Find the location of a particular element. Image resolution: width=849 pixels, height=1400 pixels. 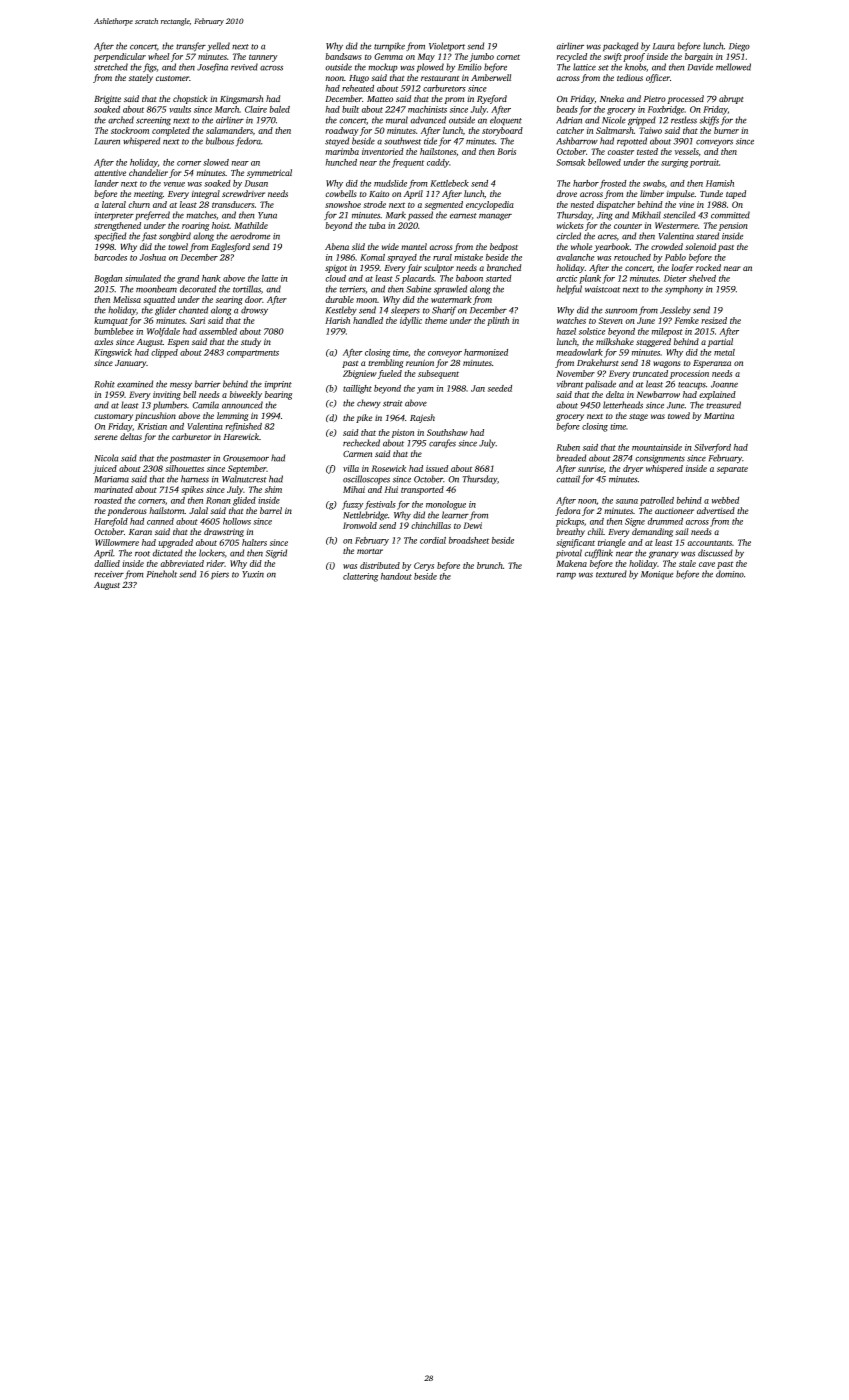

domino is located at coordinates (730, 574).
